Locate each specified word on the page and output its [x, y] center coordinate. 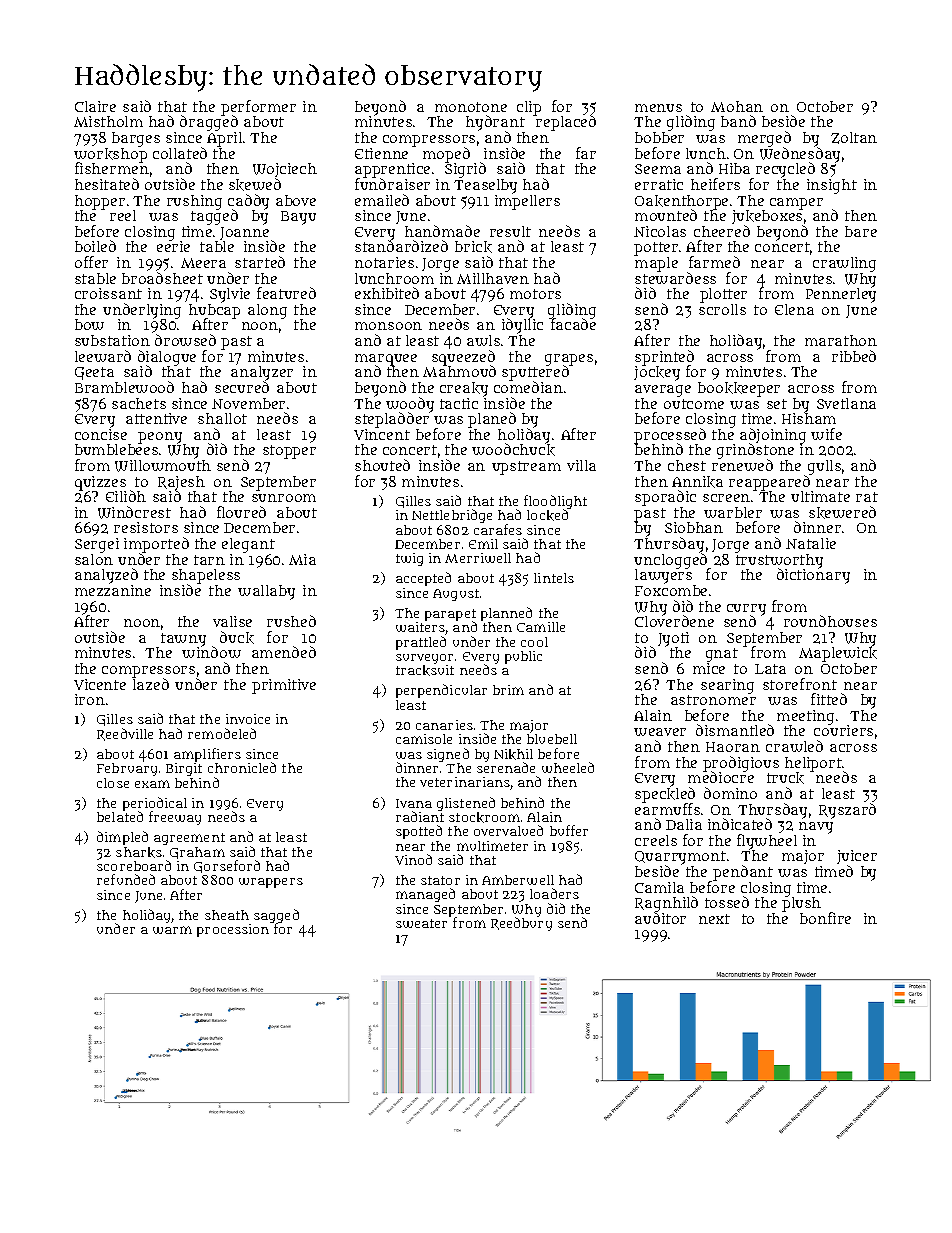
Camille [541, 627]
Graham [197, 853]
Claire [95, 106]
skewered [842, 512]
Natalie [811, 543]
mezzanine [113, 590]
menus [658, 108]
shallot [222, 418]
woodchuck [513, 450]
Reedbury [521, 924]
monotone [471, 107]
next [714, 919]
